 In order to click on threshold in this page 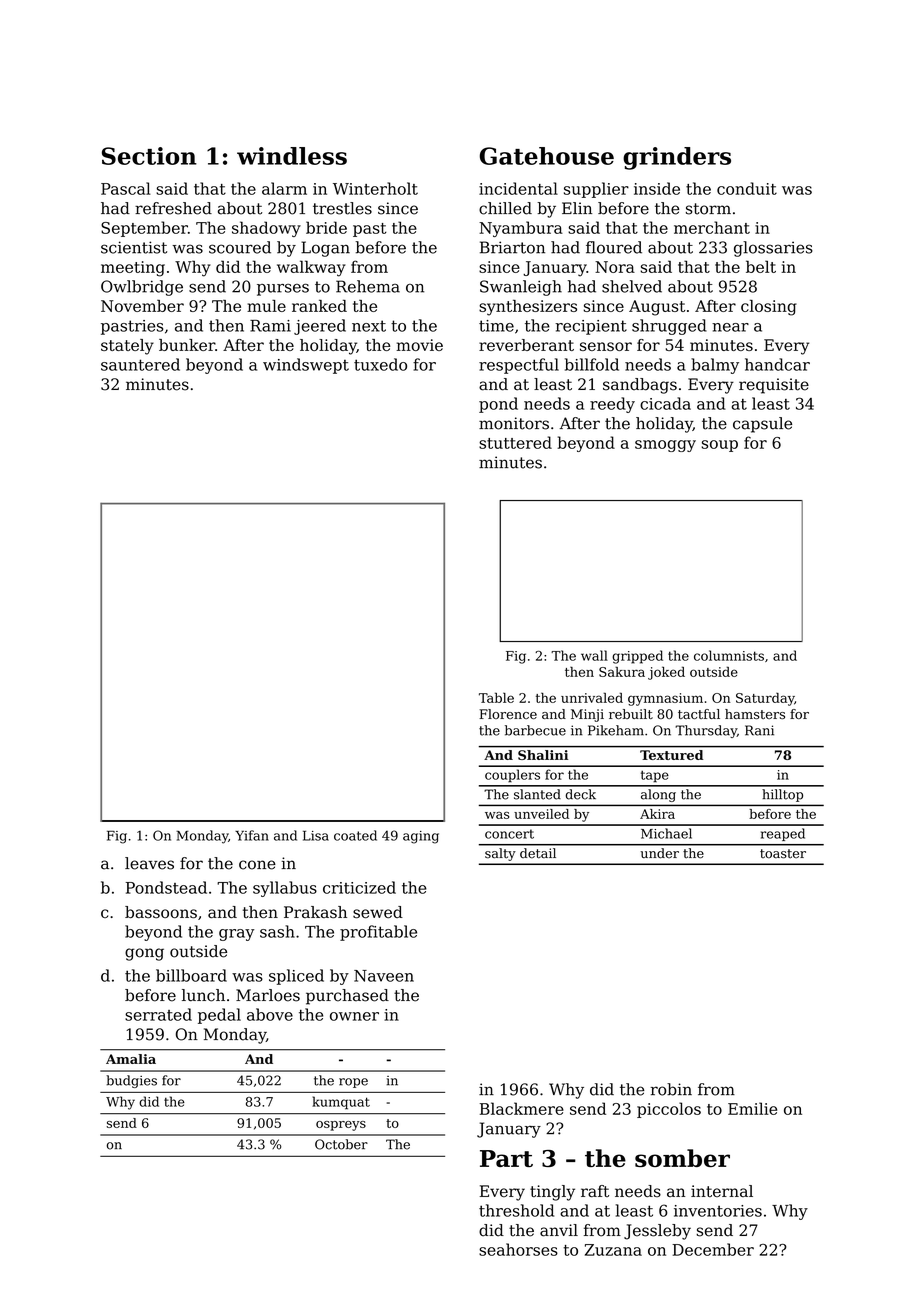, I will do `click(516, 1210)`.
